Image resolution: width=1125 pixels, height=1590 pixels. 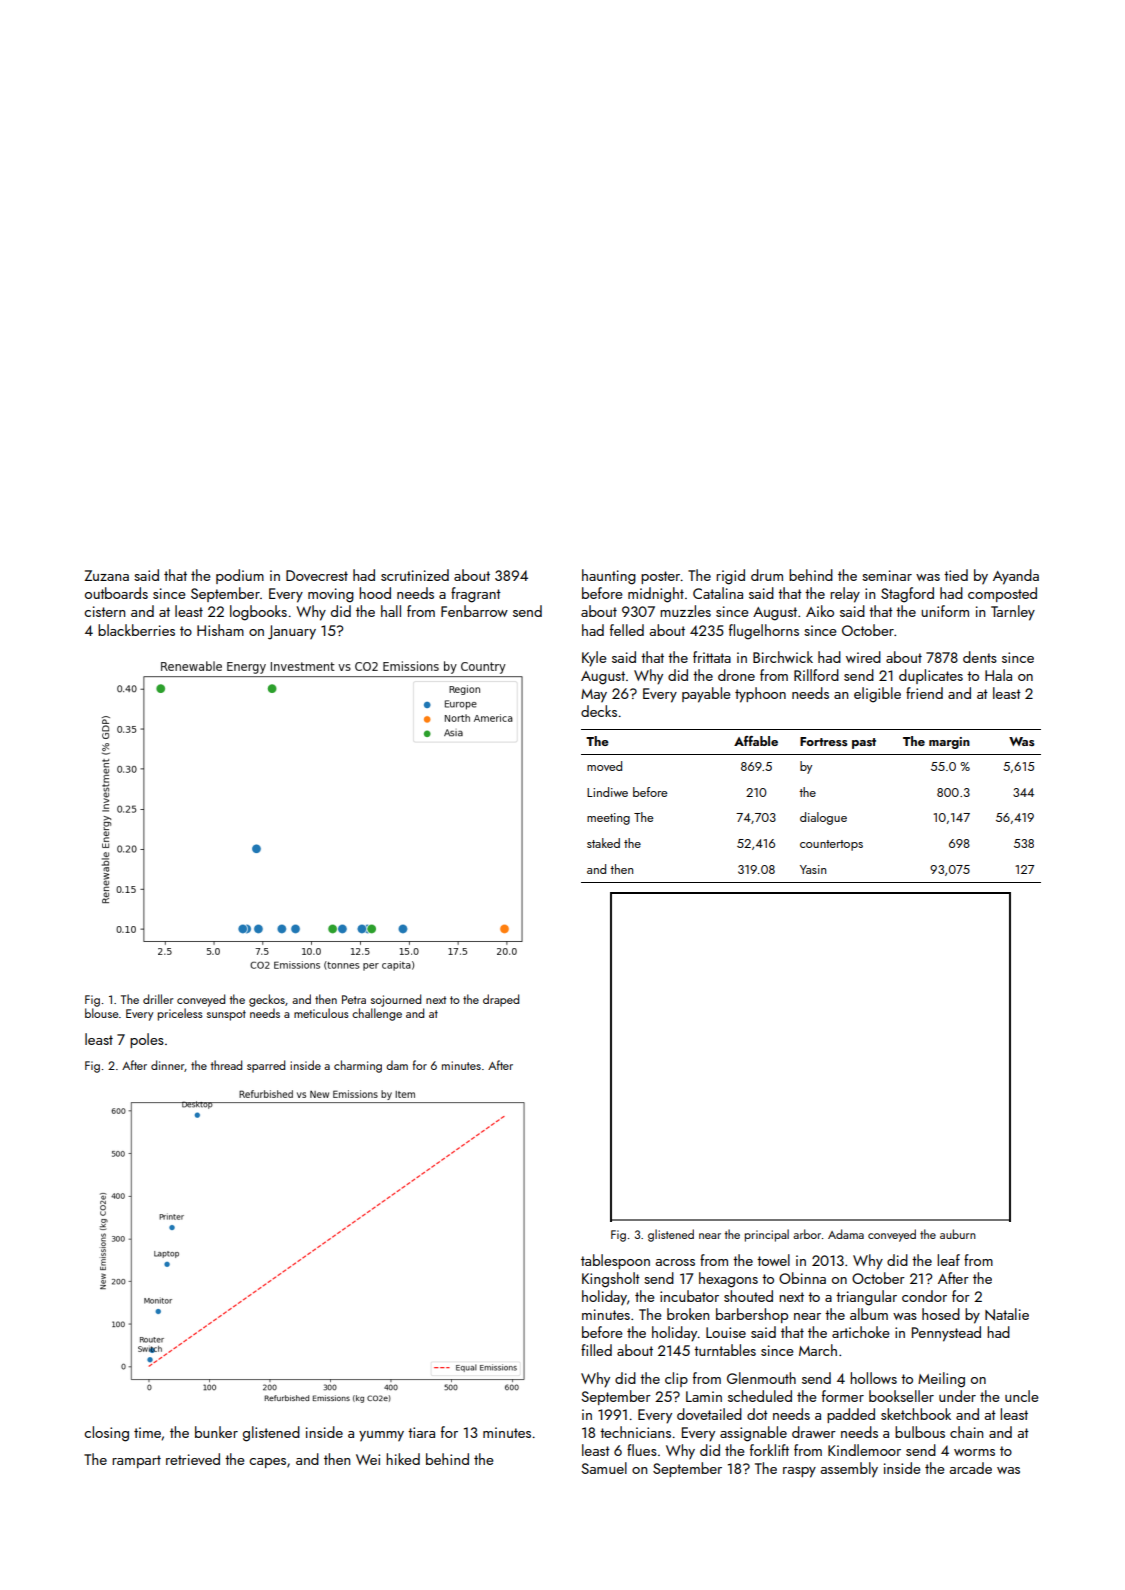 What do you see at coordinates (603, 843) in the screenshot?
I see `staked` at bounding box center [603, 843].
